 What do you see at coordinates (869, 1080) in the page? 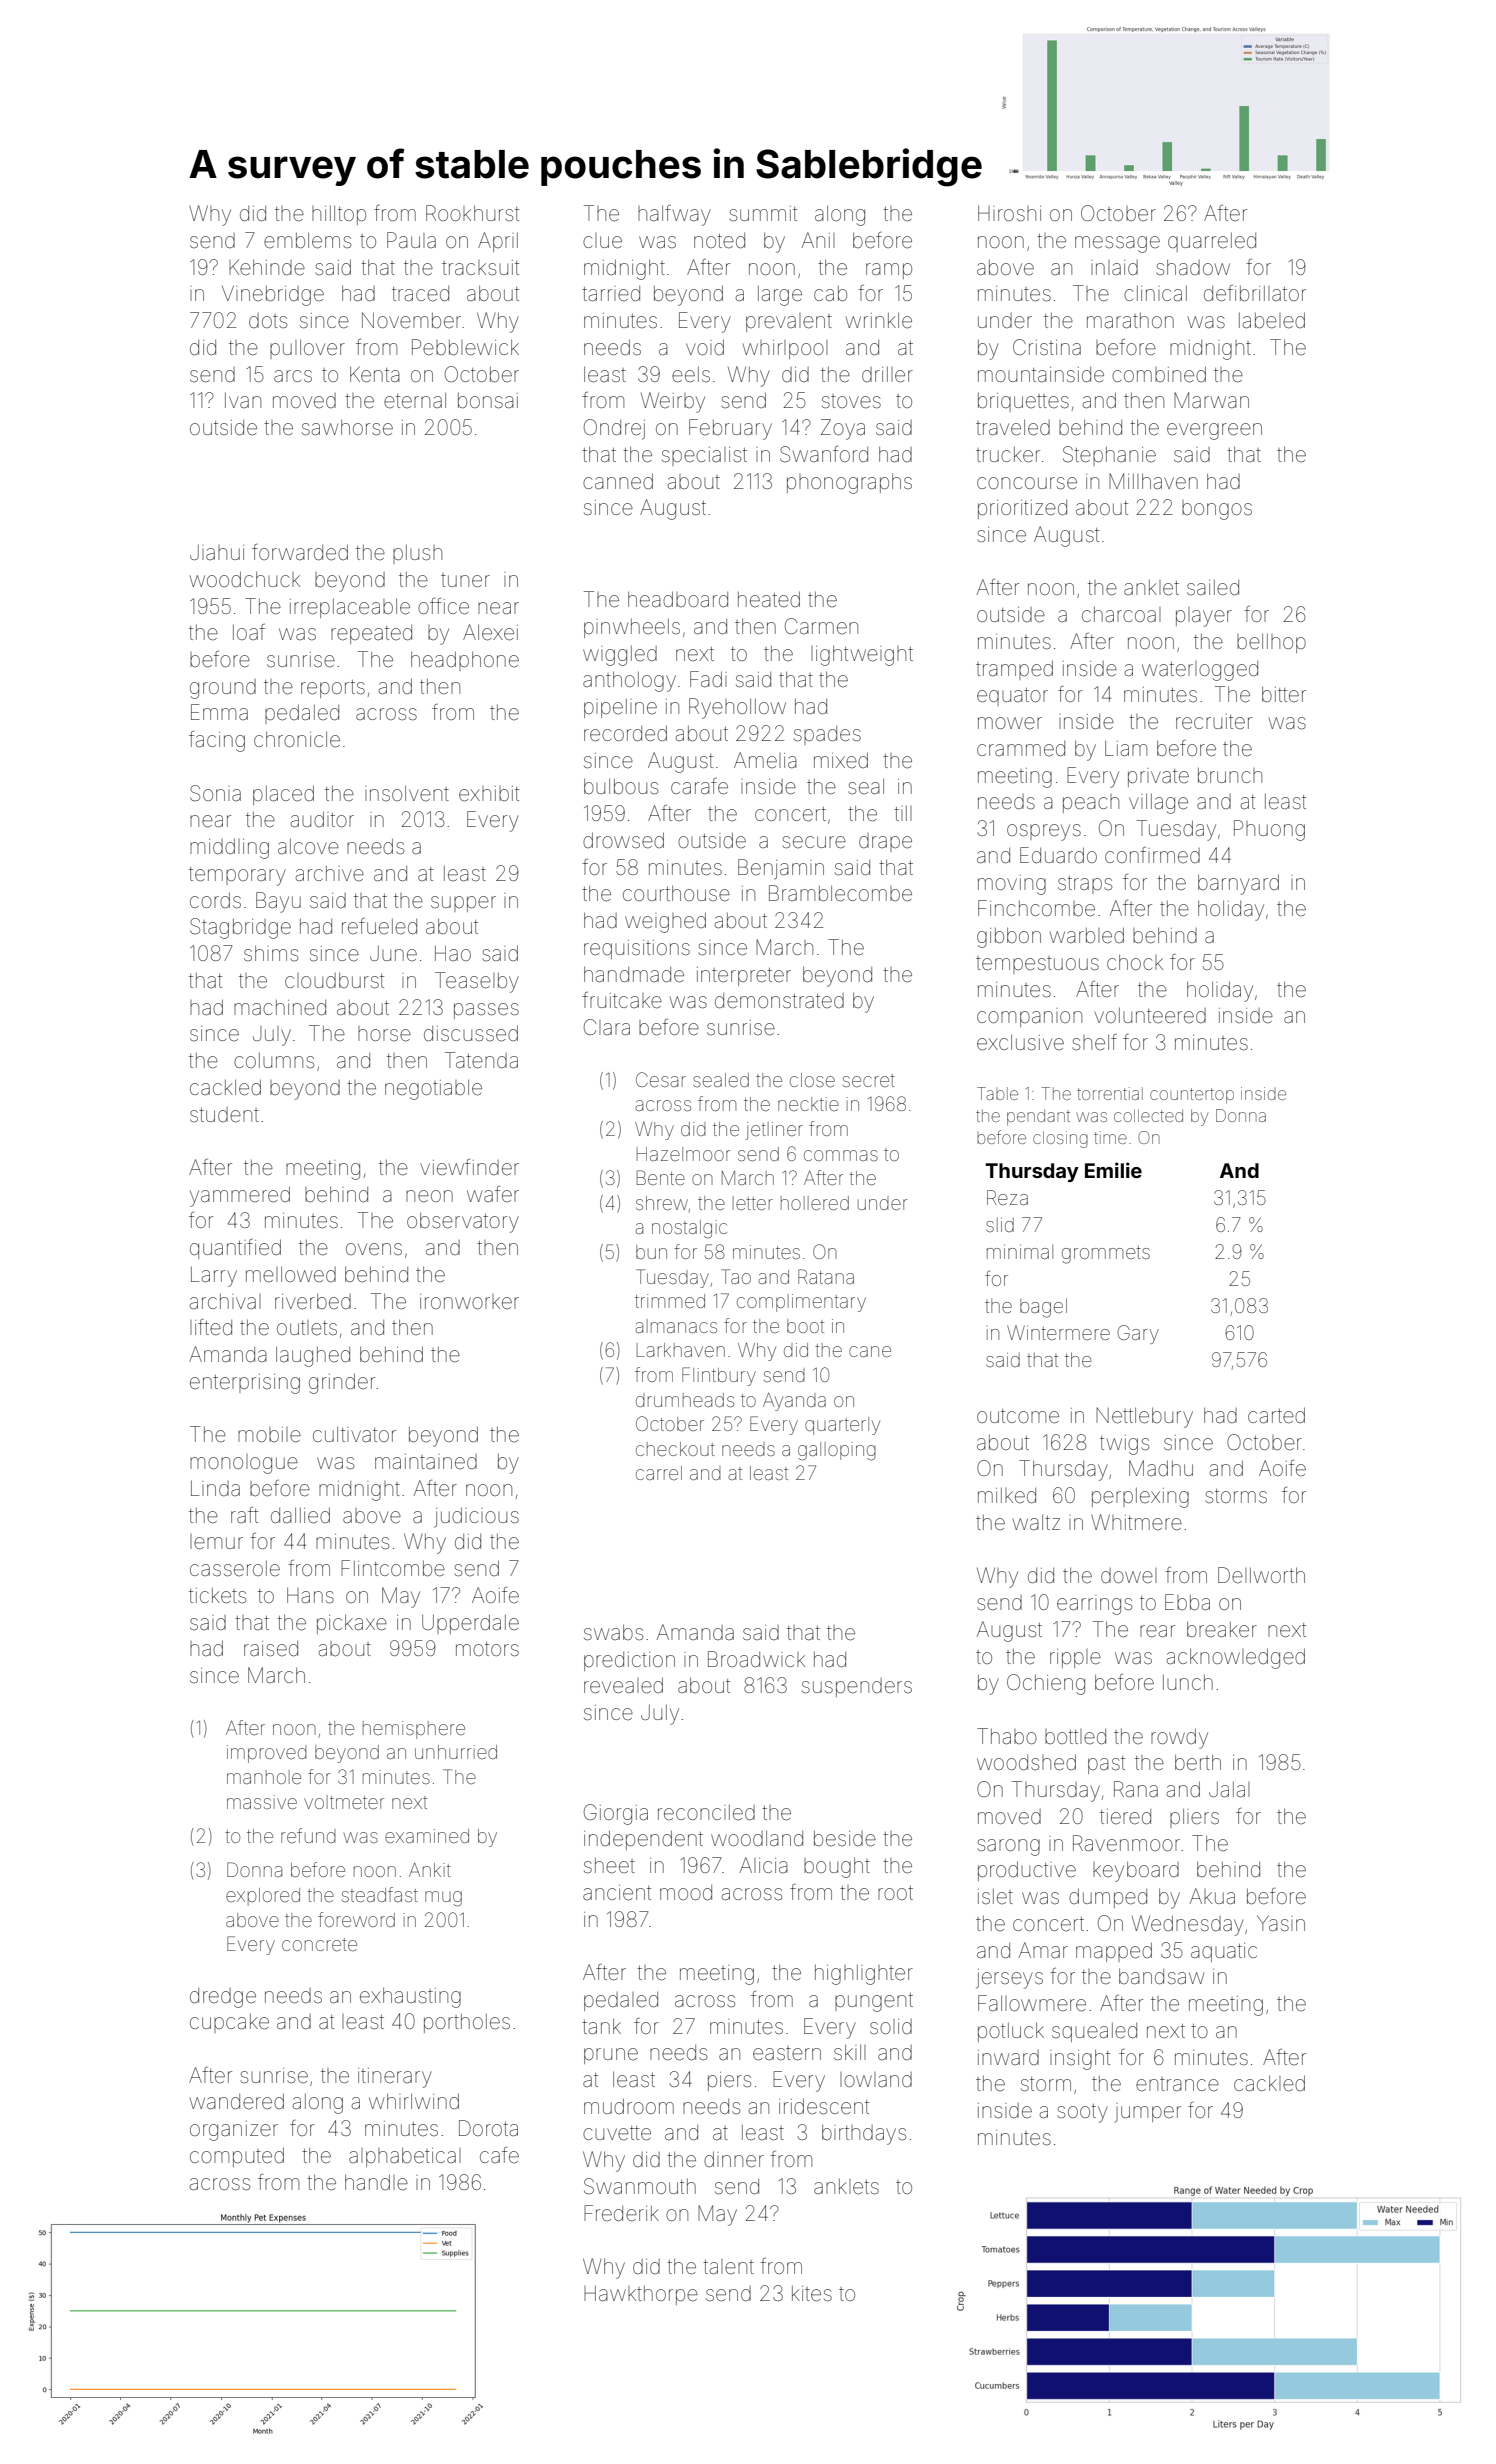
I see `secret` at bounding box center [869, 1080].
